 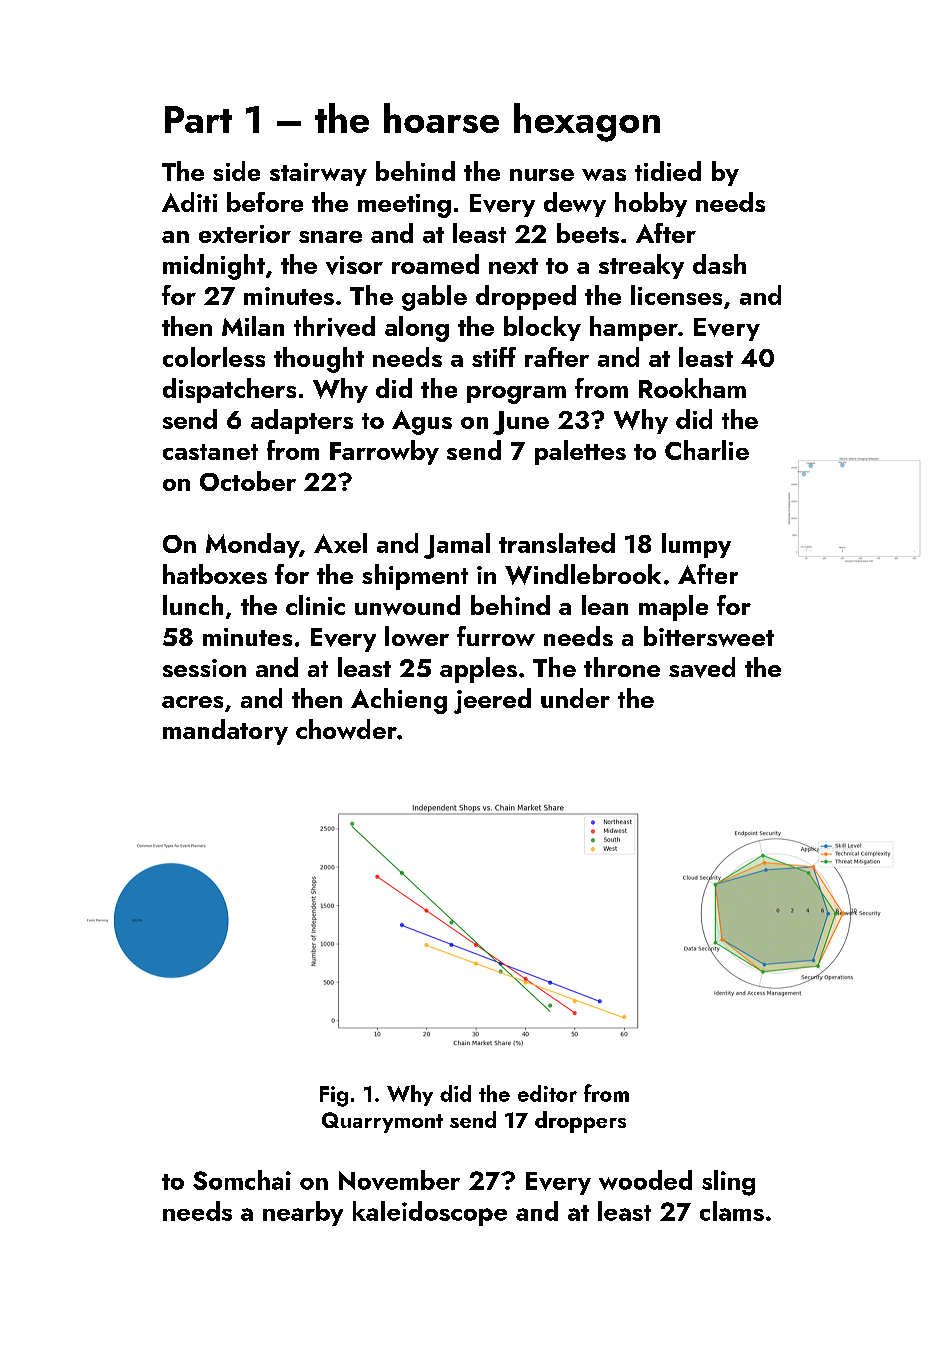 What do you see at coordinates (303, 1213) in the image?
I see `nearby` at bounding box center [303, 1213].
